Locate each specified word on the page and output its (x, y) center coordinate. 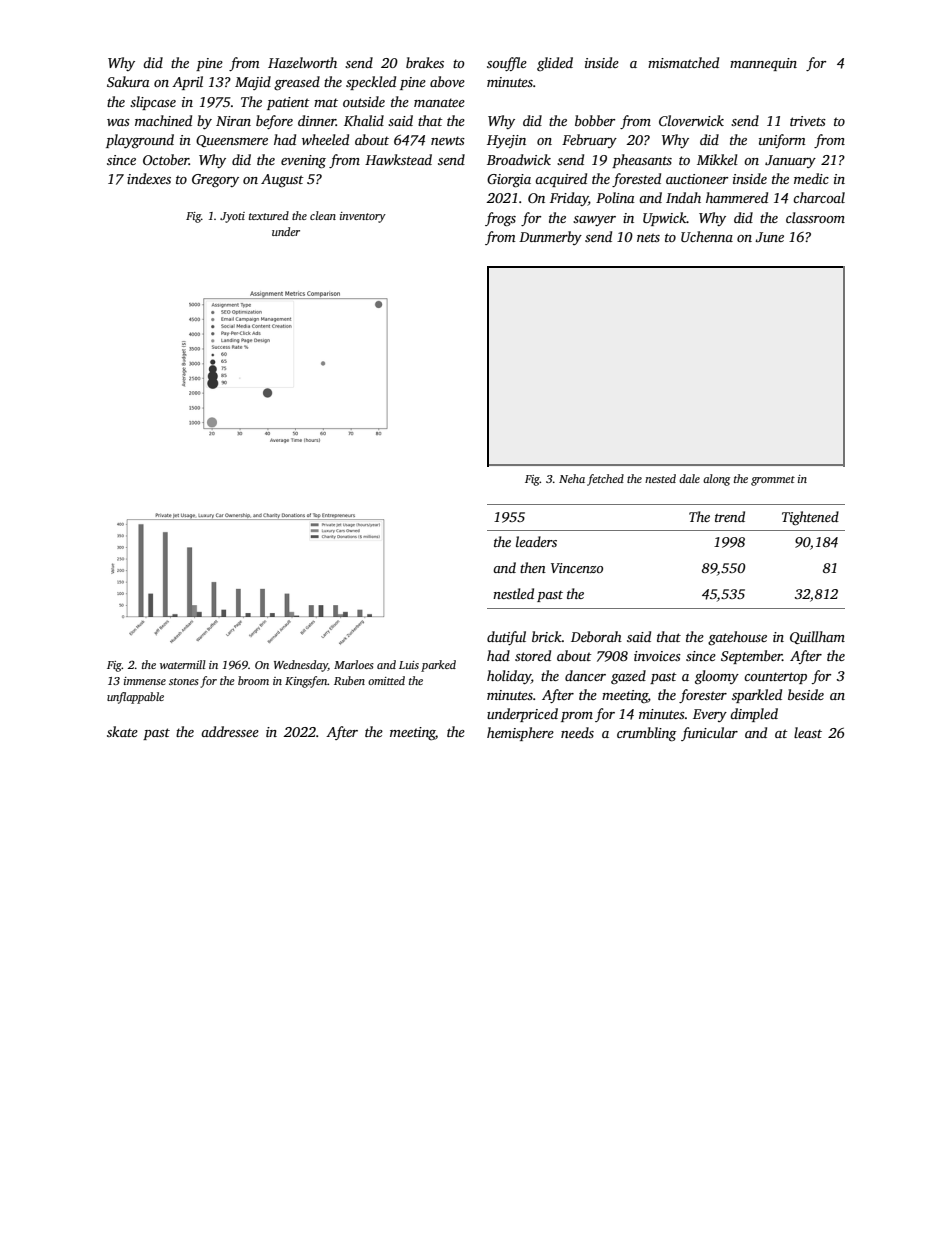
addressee (230, 731)
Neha (572, 478)
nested (660, 478)
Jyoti (232, 217)
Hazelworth (302, 62)
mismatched (683, 62)
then (533, 567)
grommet (773, 481)
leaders (536, 541)
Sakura (128, 81)
